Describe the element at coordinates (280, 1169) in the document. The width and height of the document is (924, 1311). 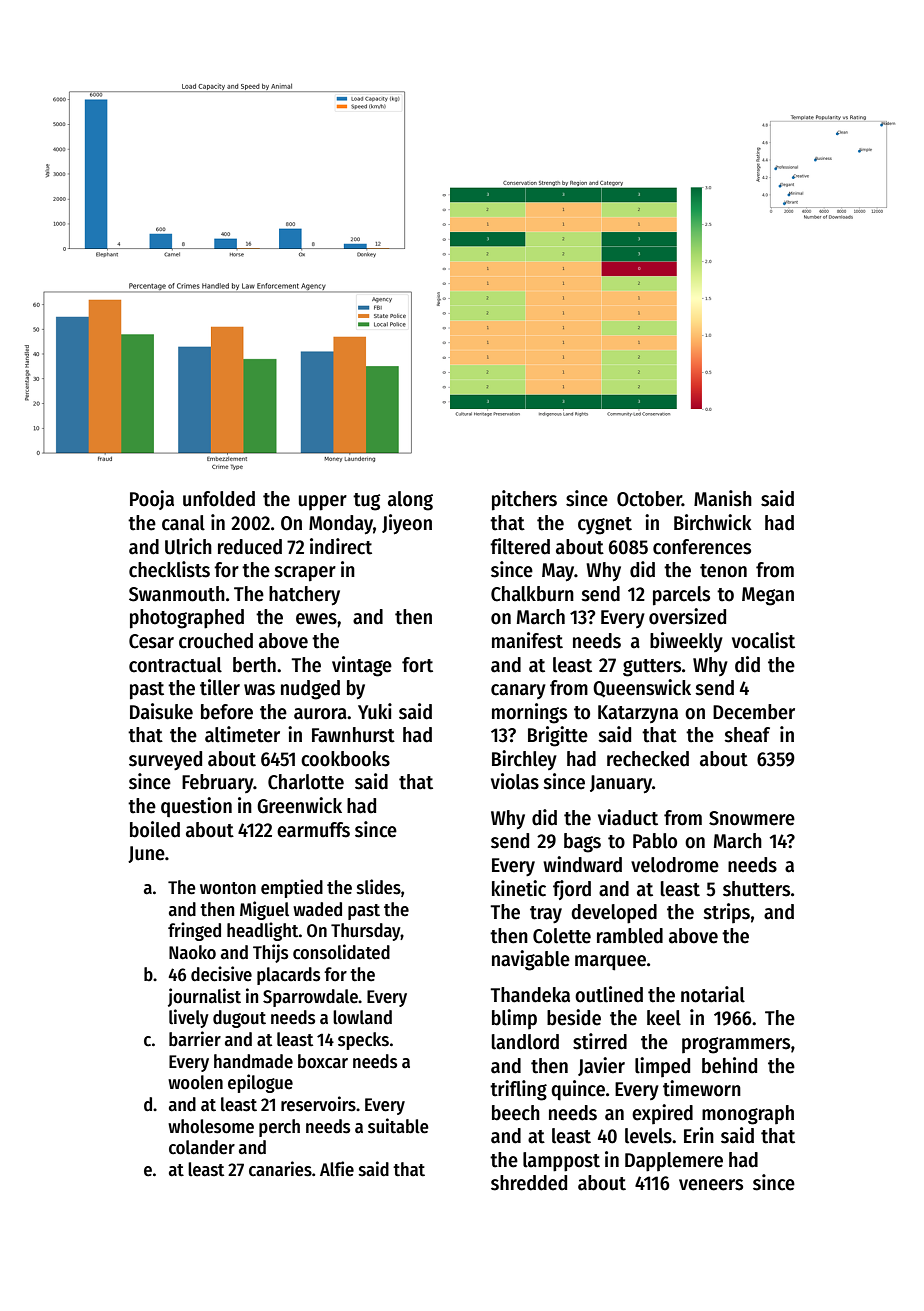
I see `canaries` at that location.
